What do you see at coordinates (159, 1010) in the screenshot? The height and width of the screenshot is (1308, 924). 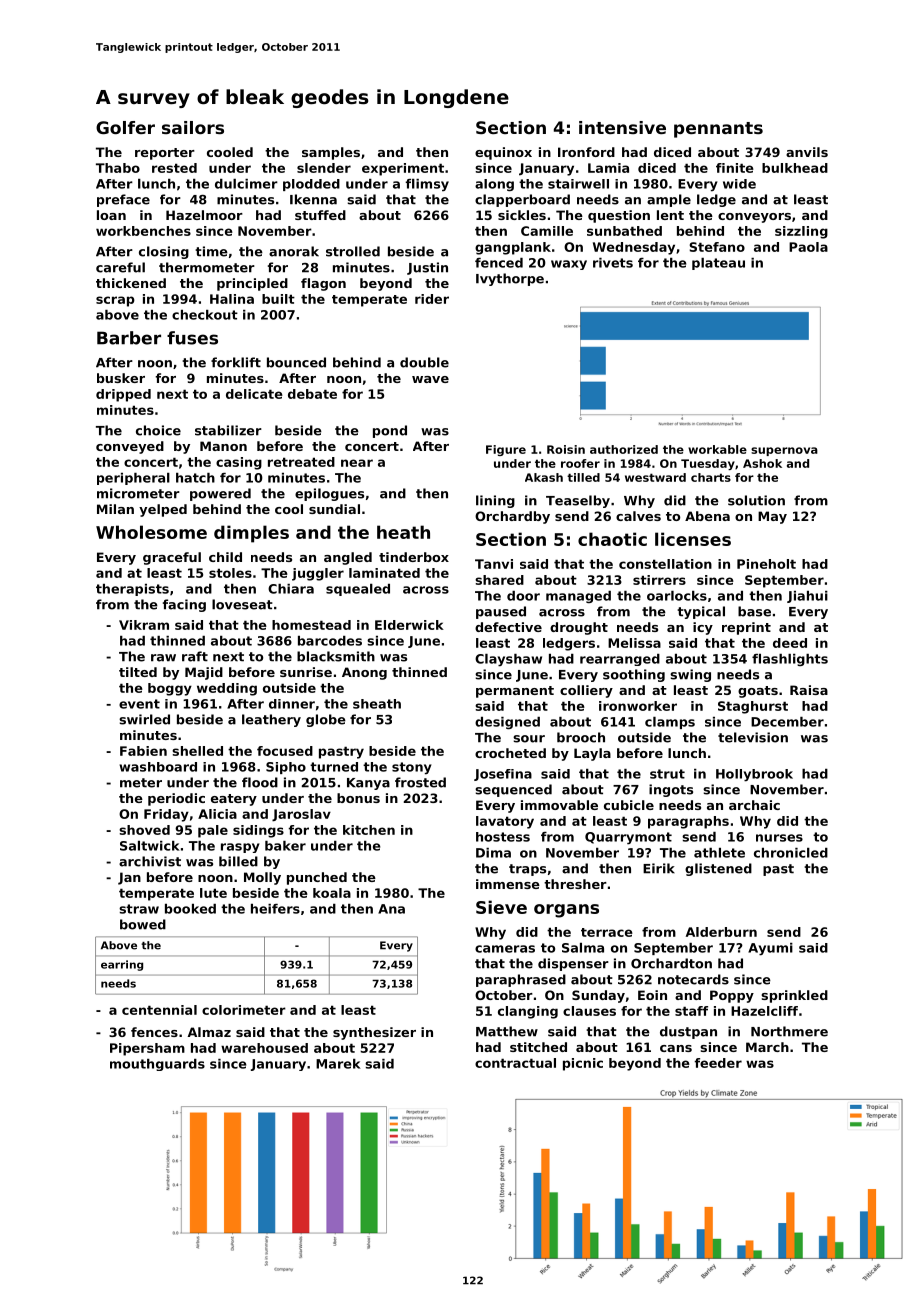 I see `centennial` at bounding box center [159, 1010].
